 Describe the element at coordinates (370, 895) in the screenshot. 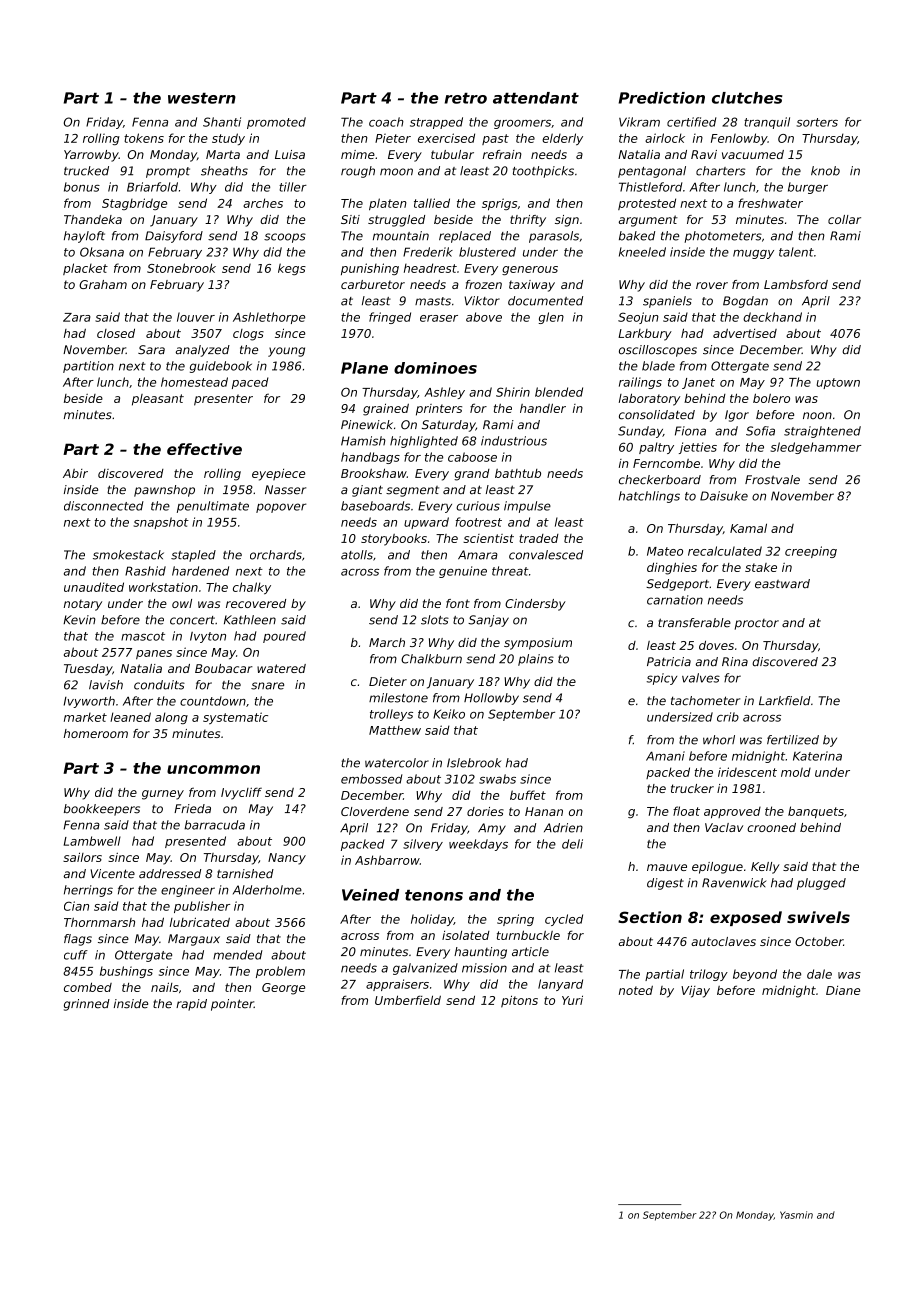

I see `Veined` at that location.
